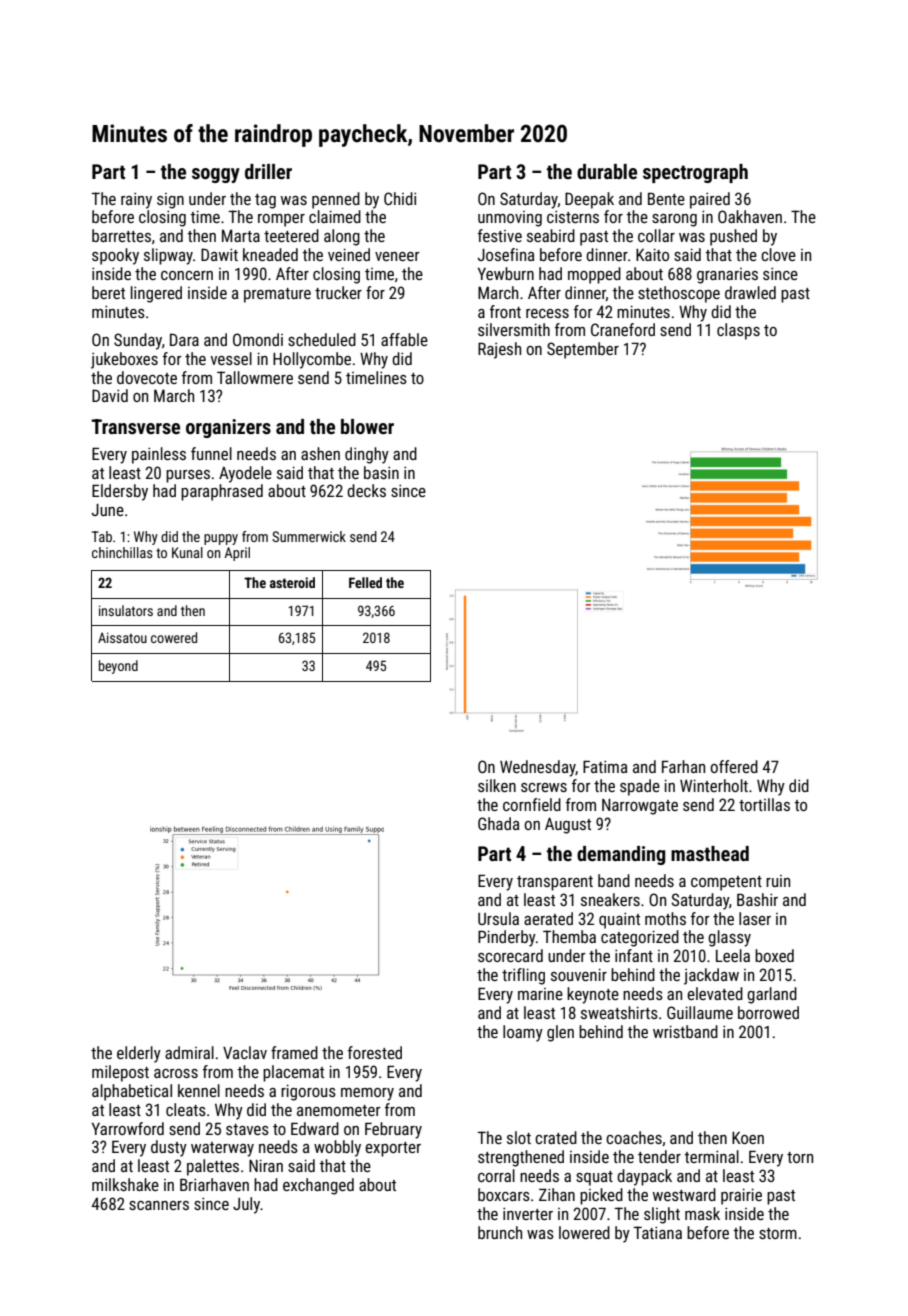  What do you see at coordinates (159, 1205) in the document?
I see `scanners` at bounding box center [159, 1205].
